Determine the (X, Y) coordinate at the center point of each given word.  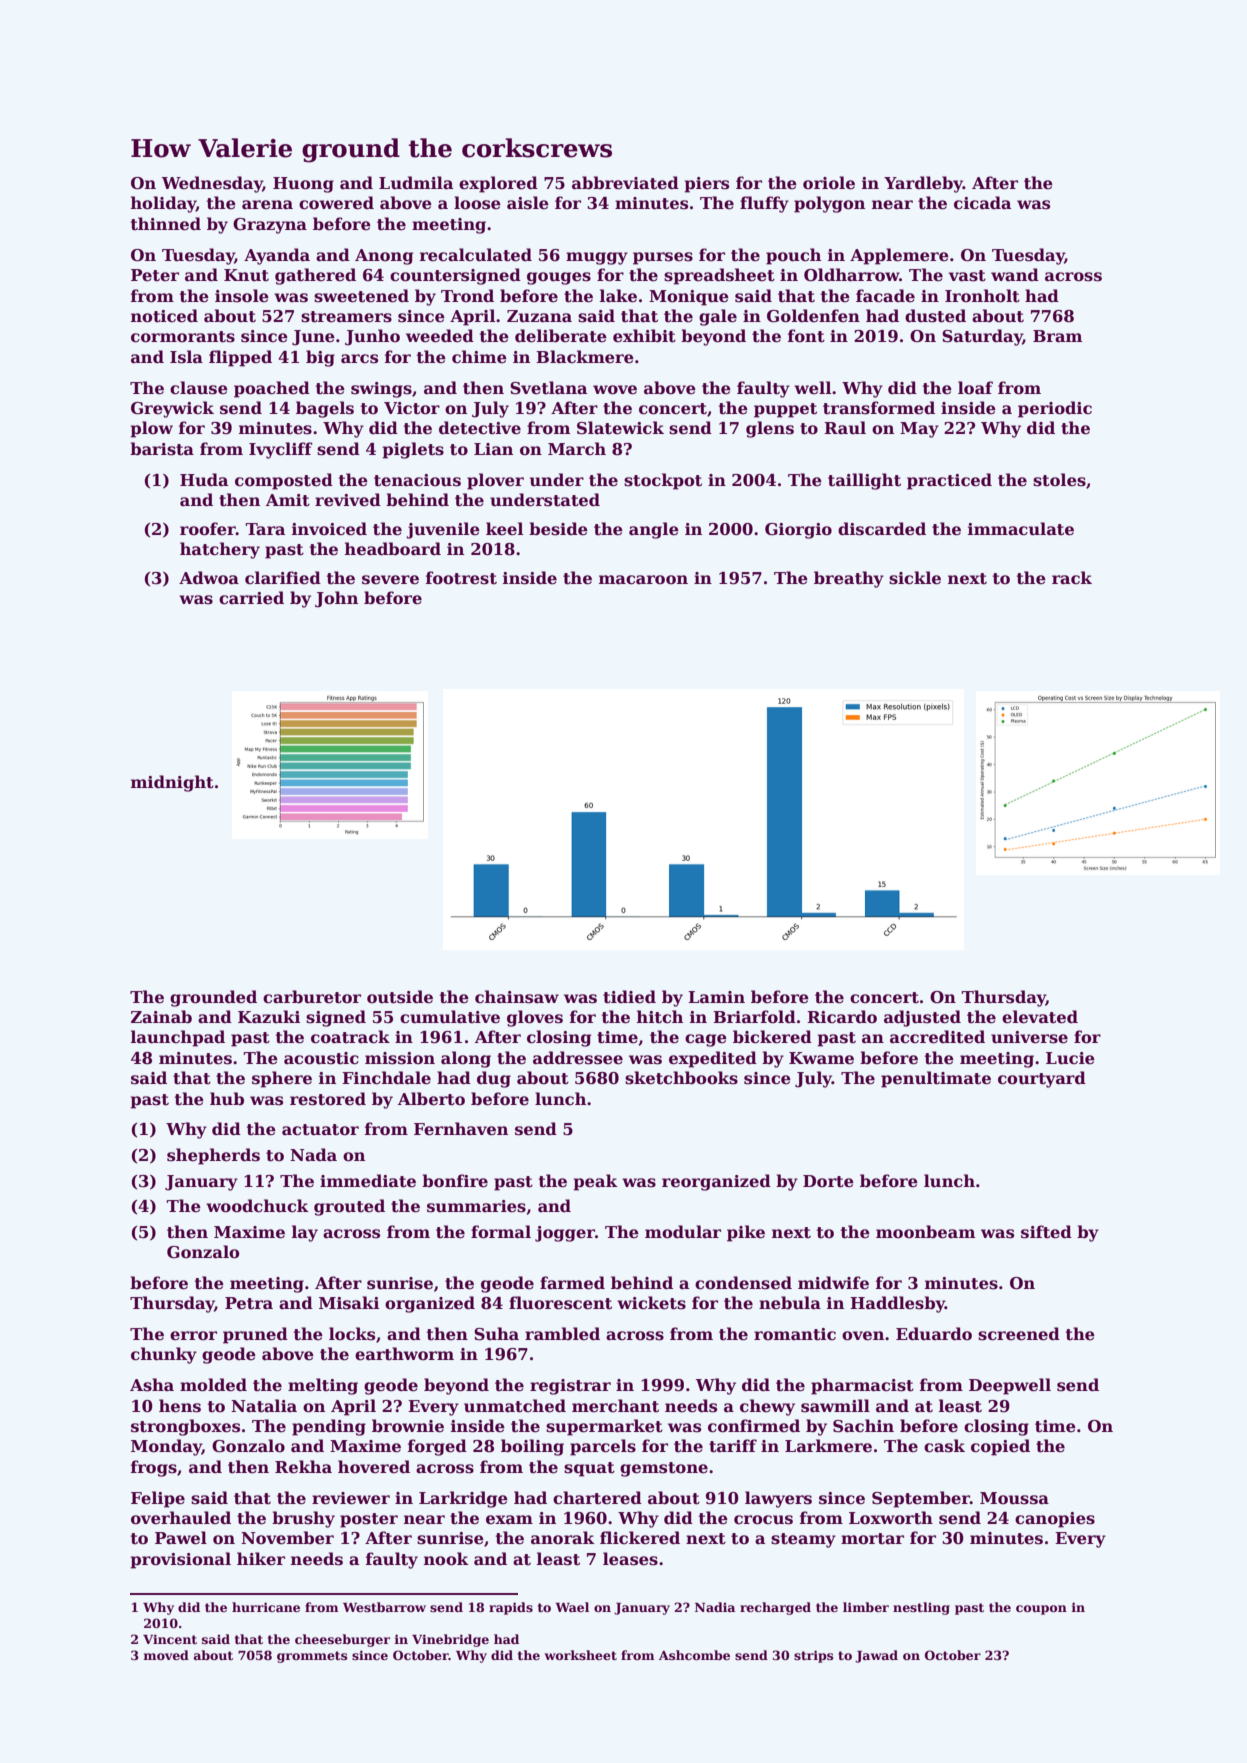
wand (1015, 275)
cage (706, 1040)
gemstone (664, 1469)
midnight (172, 783)
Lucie (1070, 1058)
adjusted (922, 1018)
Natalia (264, 1406)
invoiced (329, 529)
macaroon (643, 580)
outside (400, 997)
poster (369, 1520)
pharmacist (862, 1386)
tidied (629, 997)
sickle (915, 578)
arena (267, 205)
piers (706, 185)
